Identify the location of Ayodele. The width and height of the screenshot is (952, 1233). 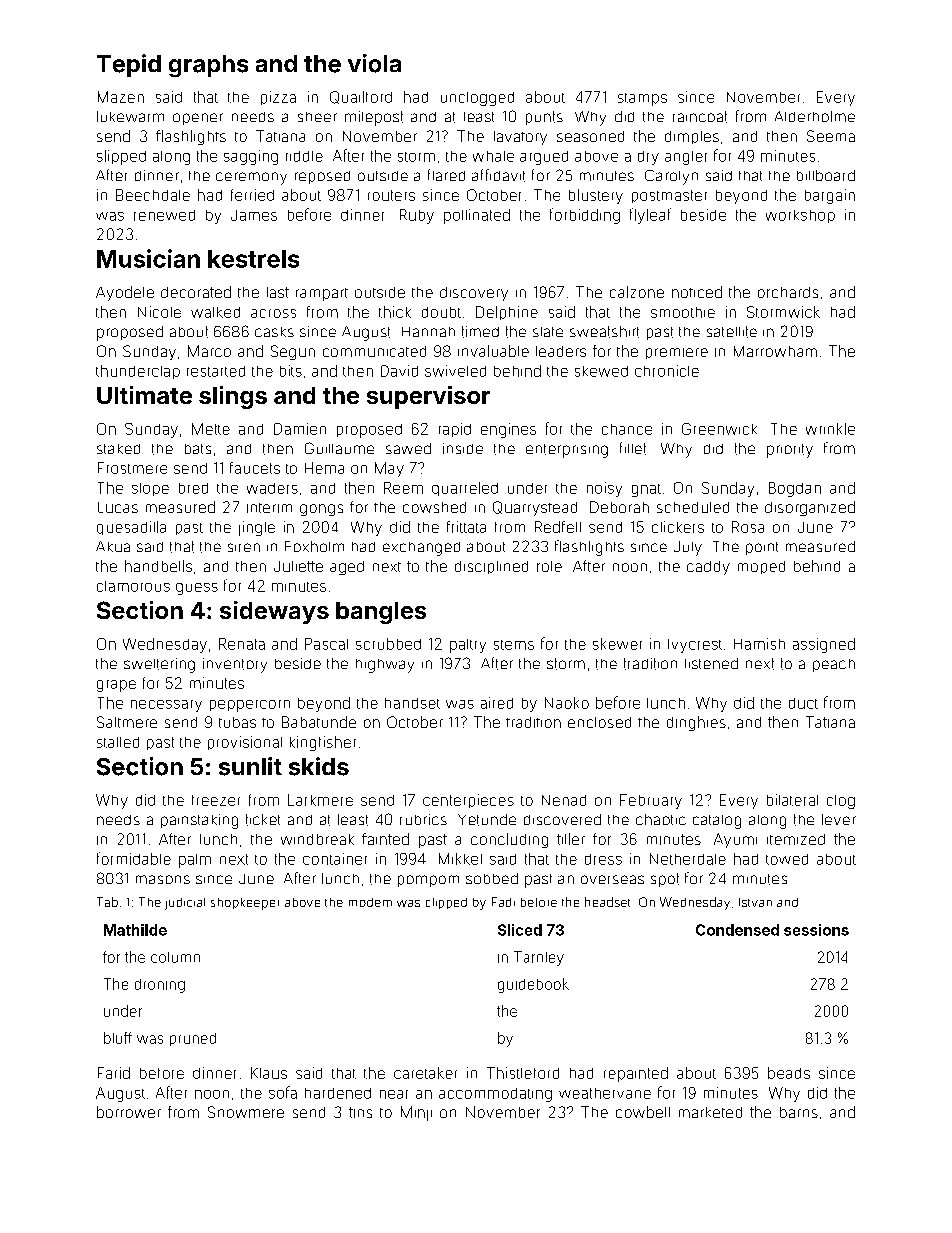
(125, 293).
